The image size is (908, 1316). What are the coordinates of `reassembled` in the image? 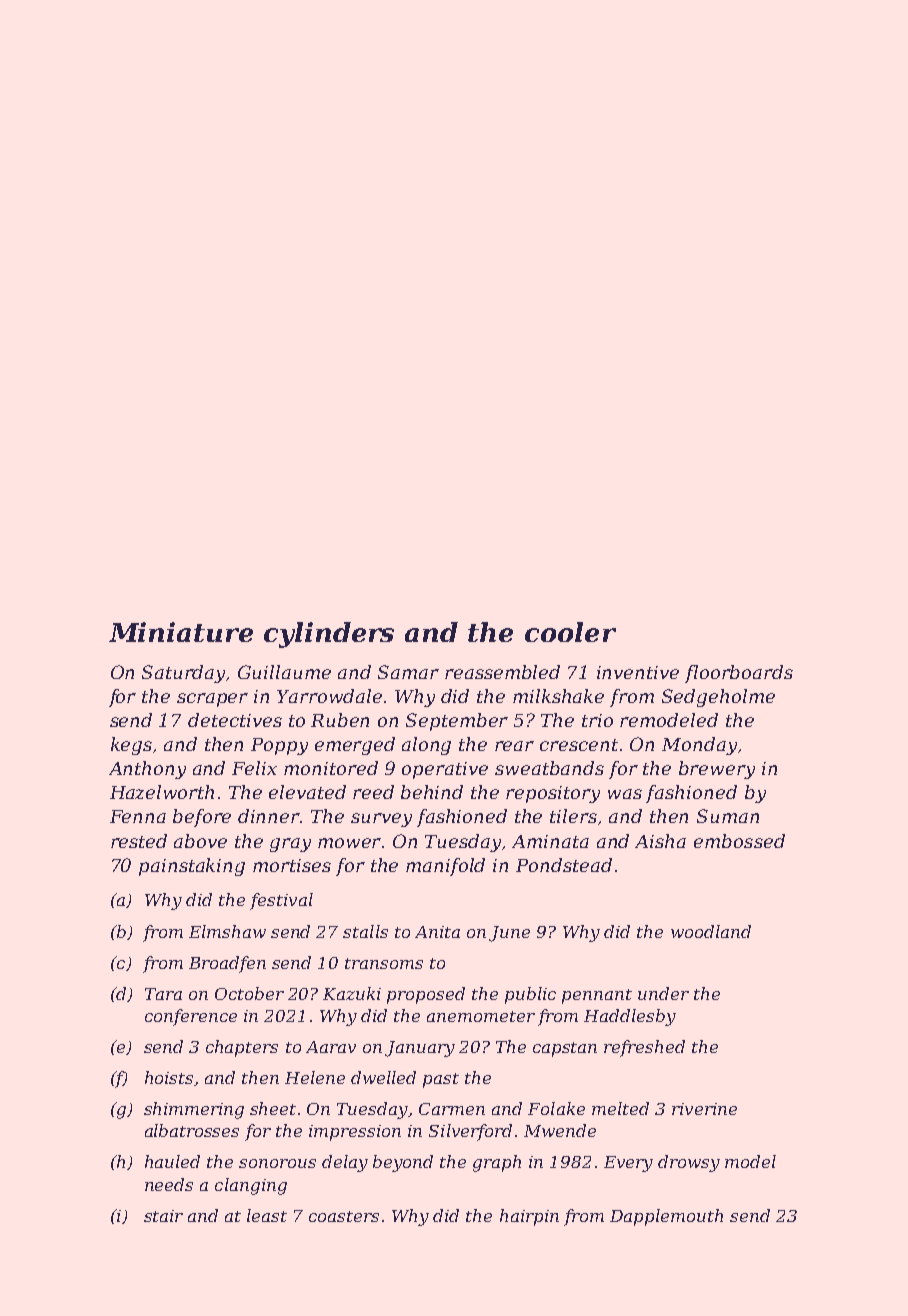 It's located at (502, 672).
